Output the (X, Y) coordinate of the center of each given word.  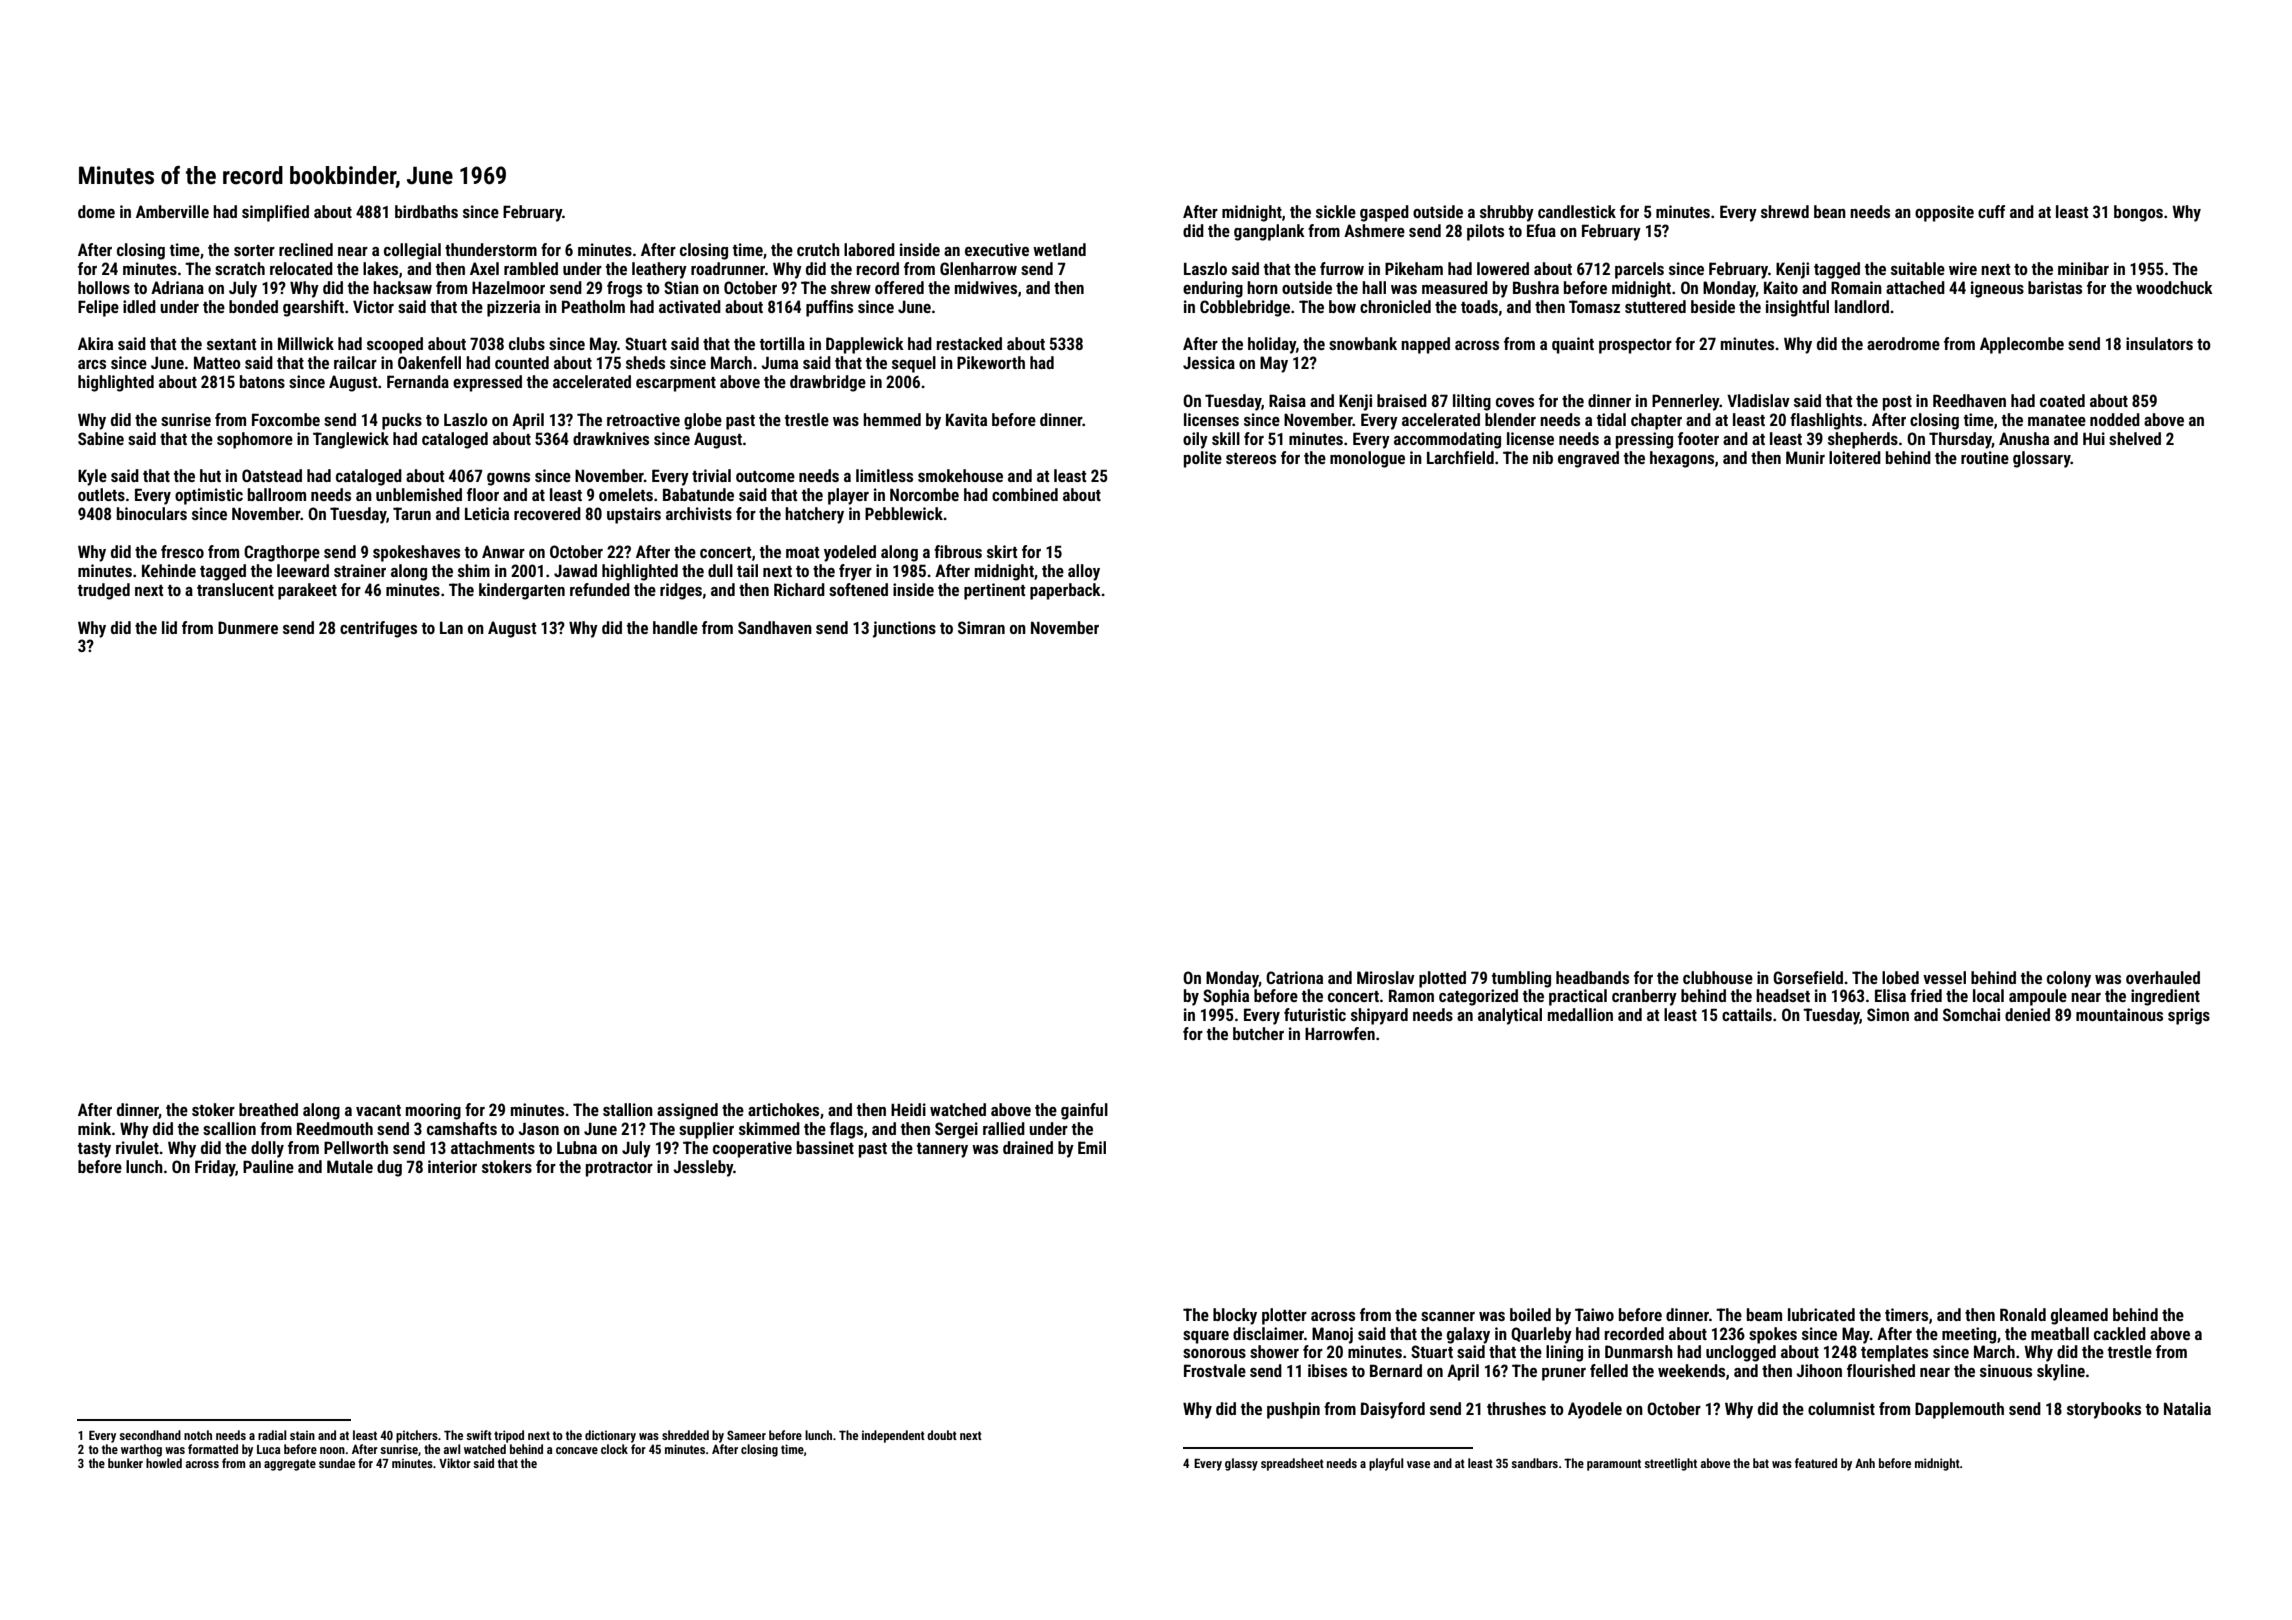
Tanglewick (351, 440)
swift (479, 1435)
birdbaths (426, 211)
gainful (1084, 1111)
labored (869, 249)
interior (452, 1166)
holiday (1272, 345)
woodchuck (2174, 287)
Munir (1805, 457)
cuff (1991, 211)
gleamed (2079, 1316)
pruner (1564, 1374)
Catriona (1294, 977)
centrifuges (378, 629)
